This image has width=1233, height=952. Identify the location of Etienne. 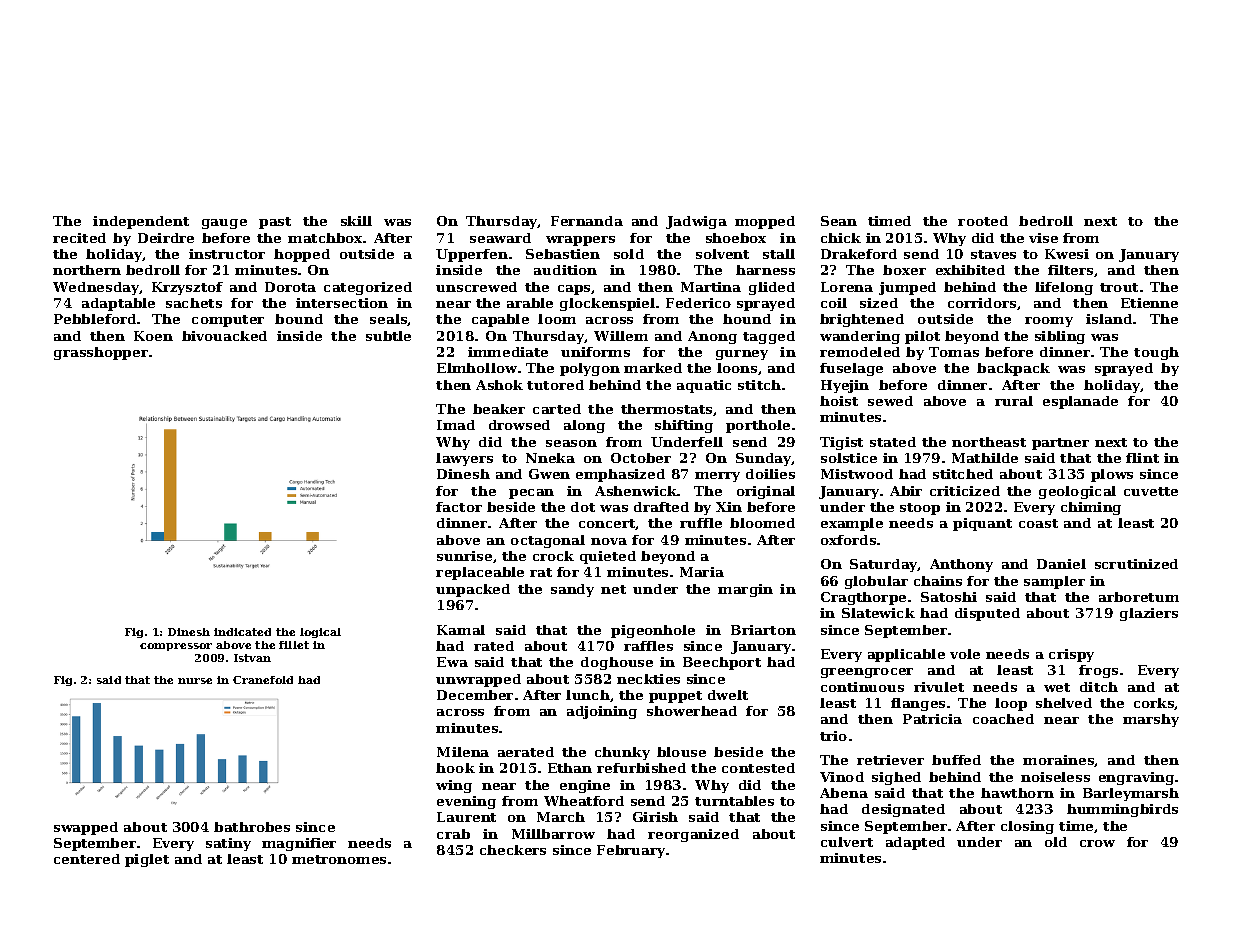
(1149, 303).
